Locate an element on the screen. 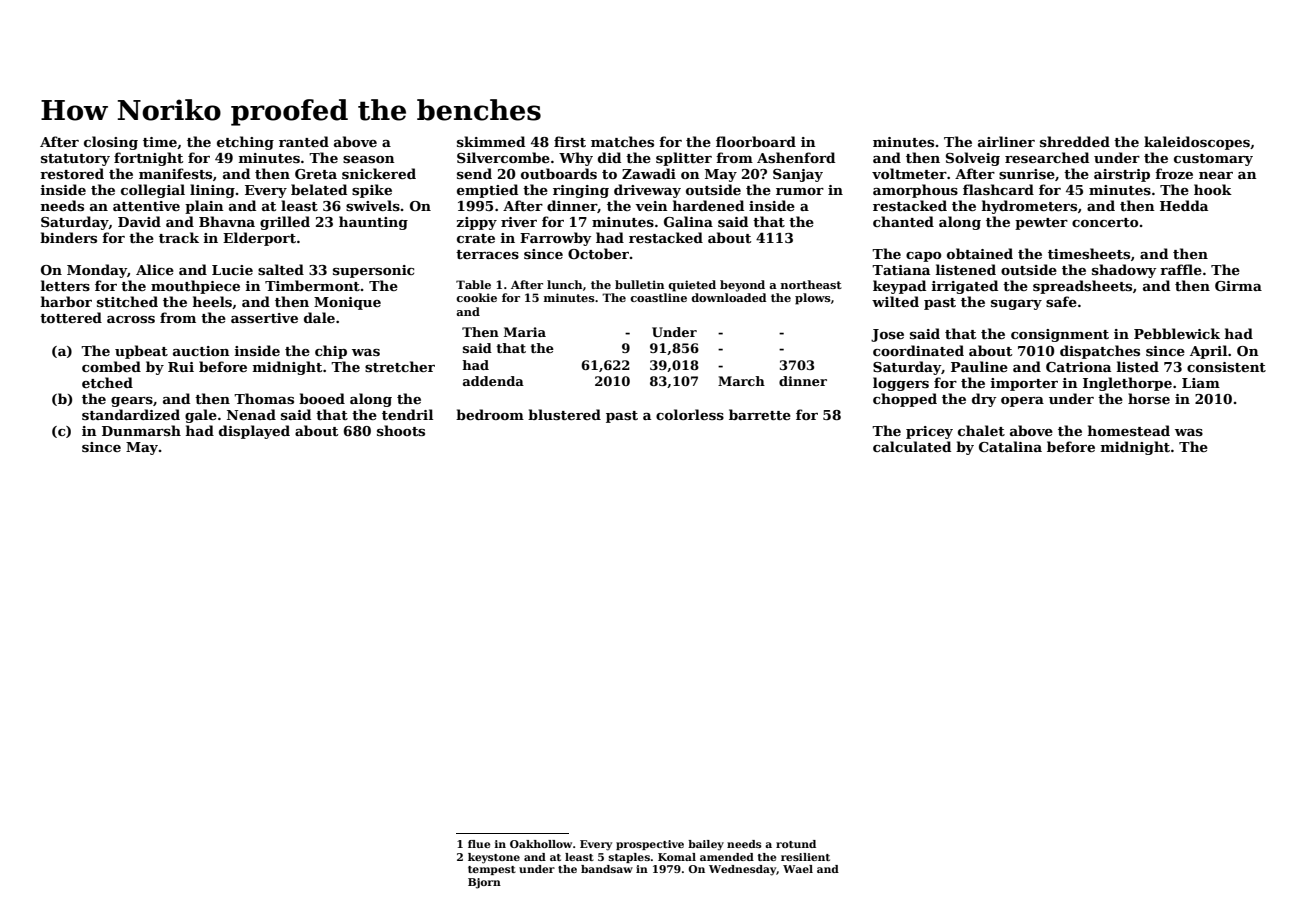 This screenshot has width=1308, height=924. homestead is located at coordinates (1129, 430).
